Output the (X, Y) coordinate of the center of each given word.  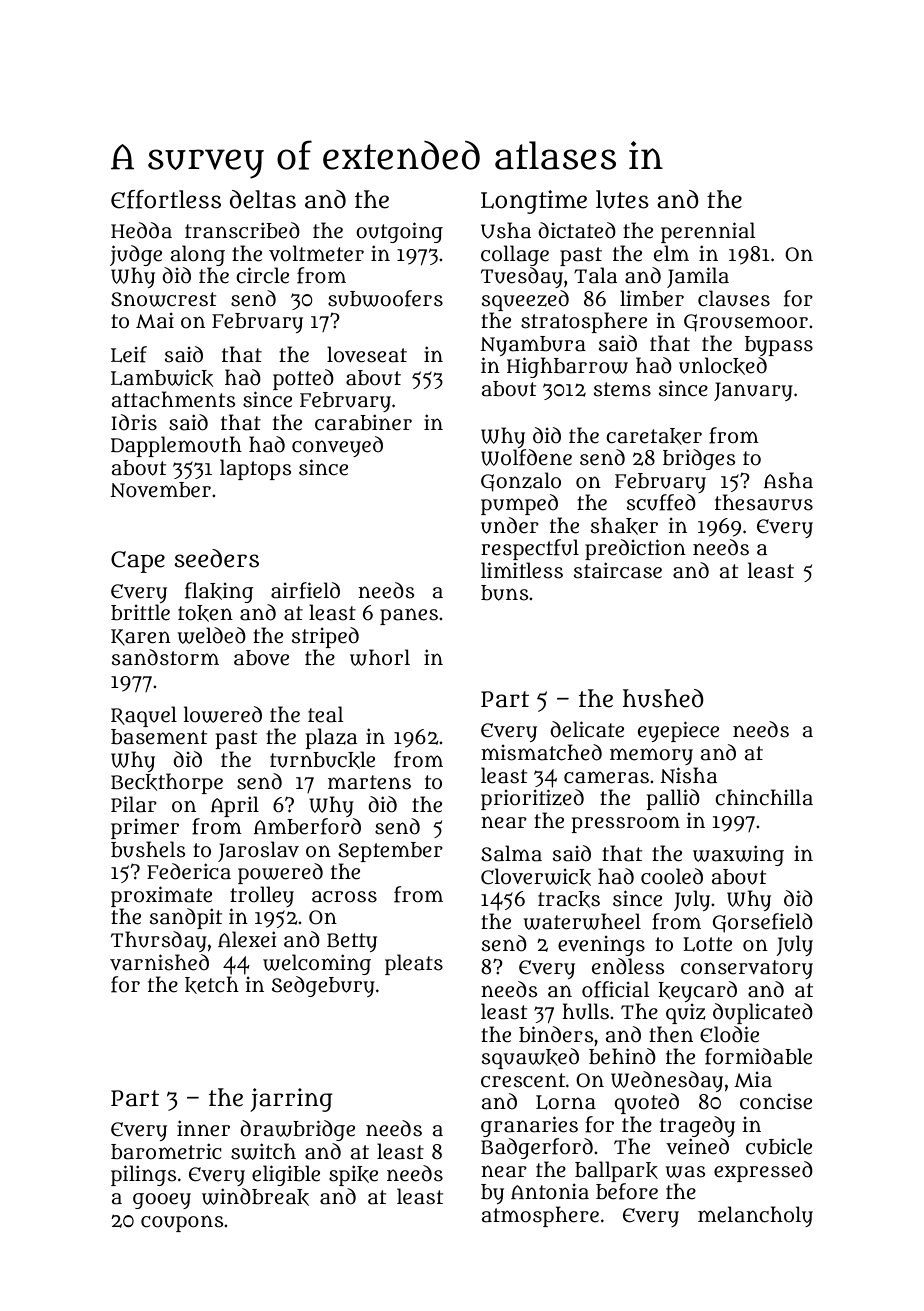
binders (556, 1034)
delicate (587, 729)
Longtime (534, 202)
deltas (263, 199)
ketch (212, 985)
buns (504, 593)
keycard (697, 991)
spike (353, 1175)
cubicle (779, 1146)
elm (671, 253)
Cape (138, 562)
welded (211, 635)
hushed (663, 698)
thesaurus (764, 502)
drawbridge (297, 1130)
